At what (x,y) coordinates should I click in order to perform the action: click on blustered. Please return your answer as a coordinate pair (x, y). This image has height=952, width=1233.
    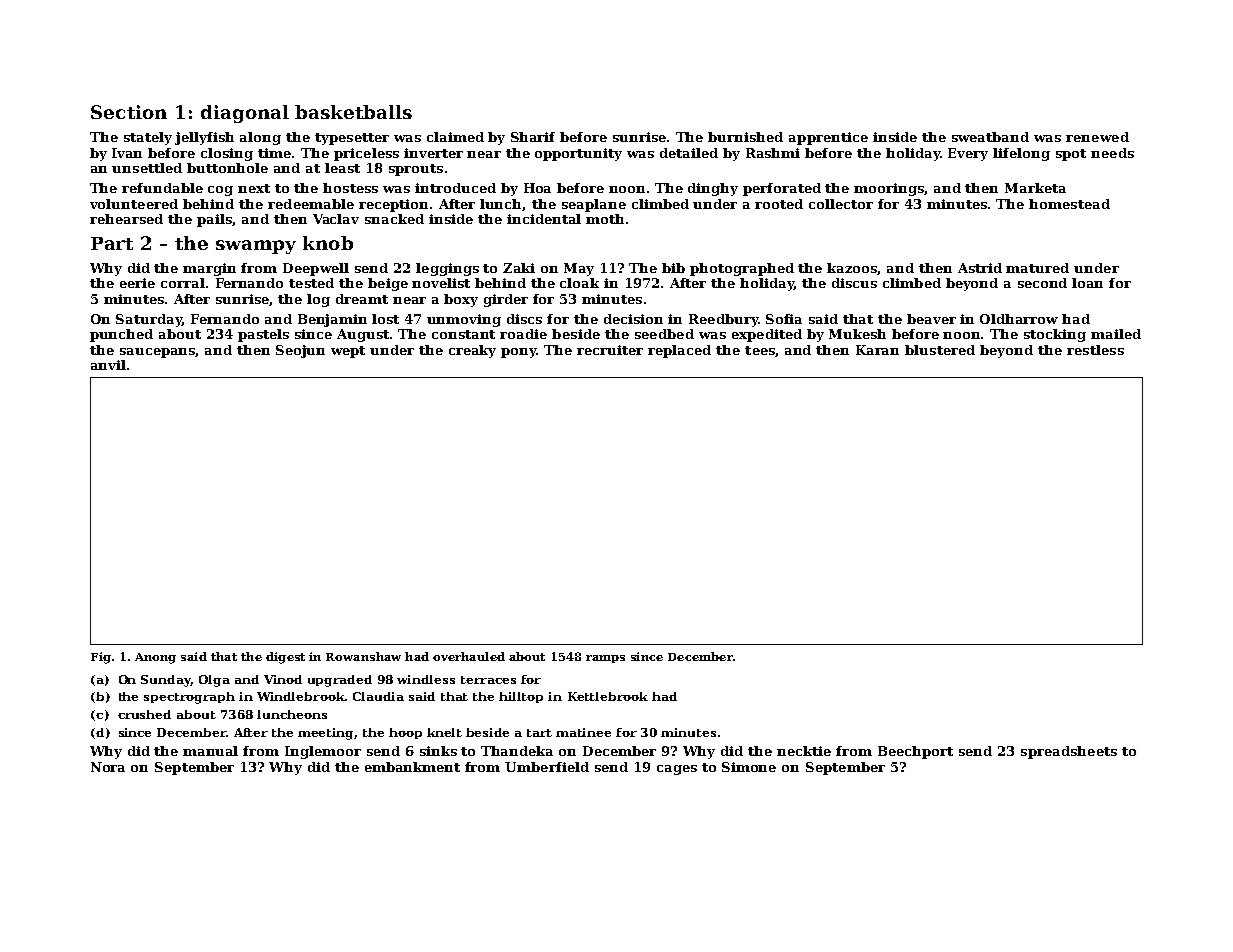
    Looking at the image, I should click on (940, 350).
